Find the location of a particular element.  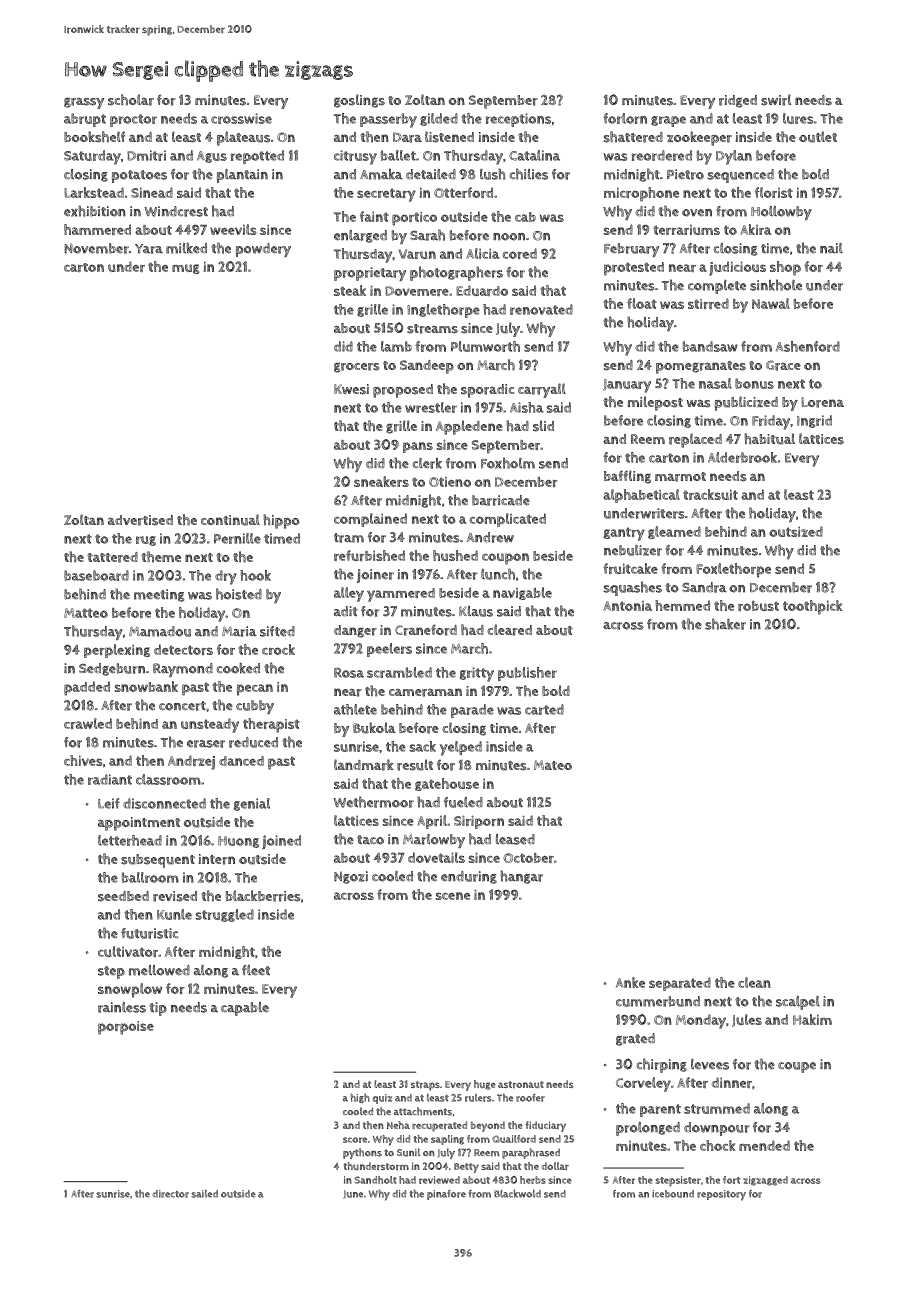

November is located at coordinates (96, 248).
